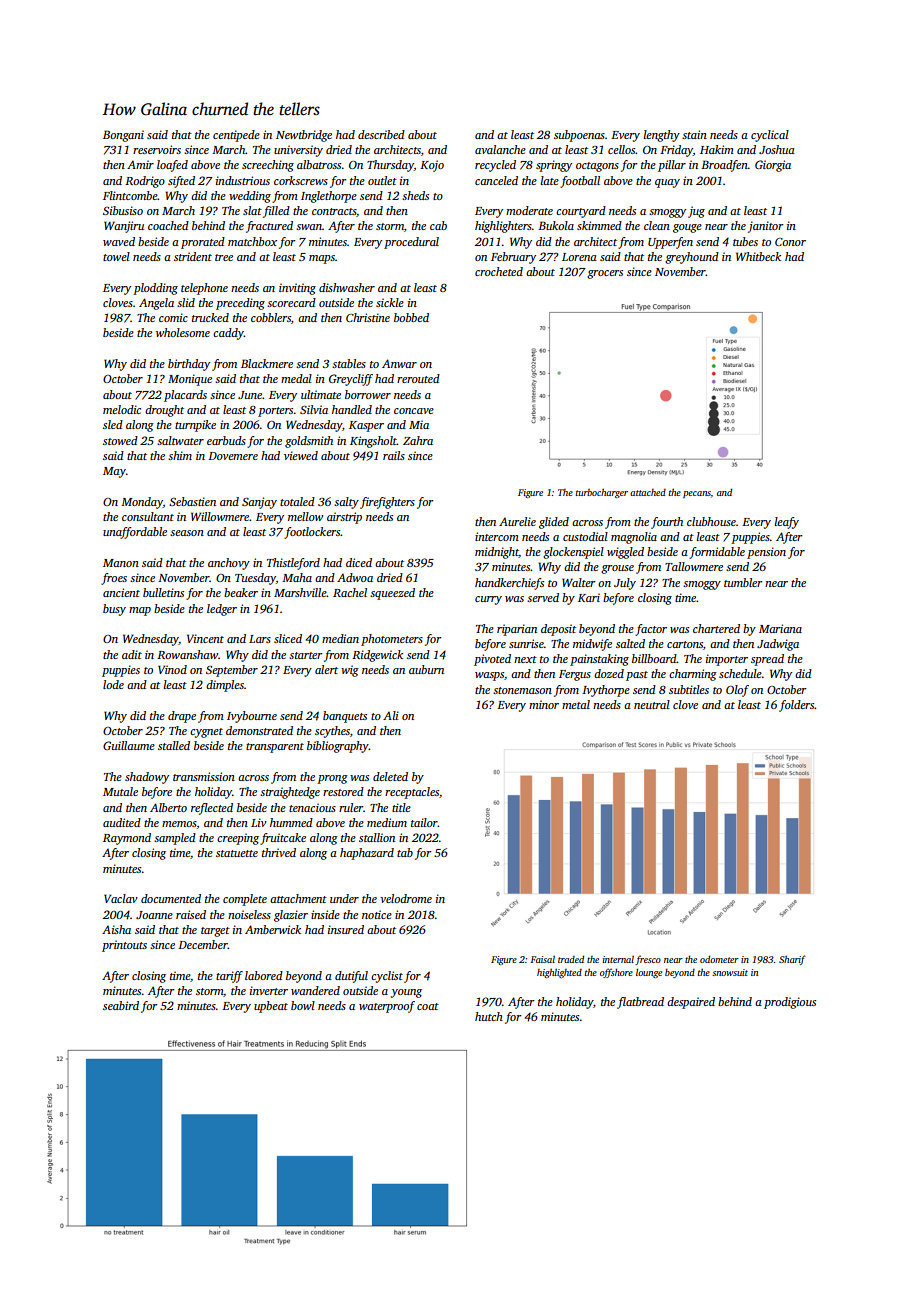  What do you see at coordinates (297, 289) in the screenshot?
I see `inviting` at bounding box center [297, 289].
